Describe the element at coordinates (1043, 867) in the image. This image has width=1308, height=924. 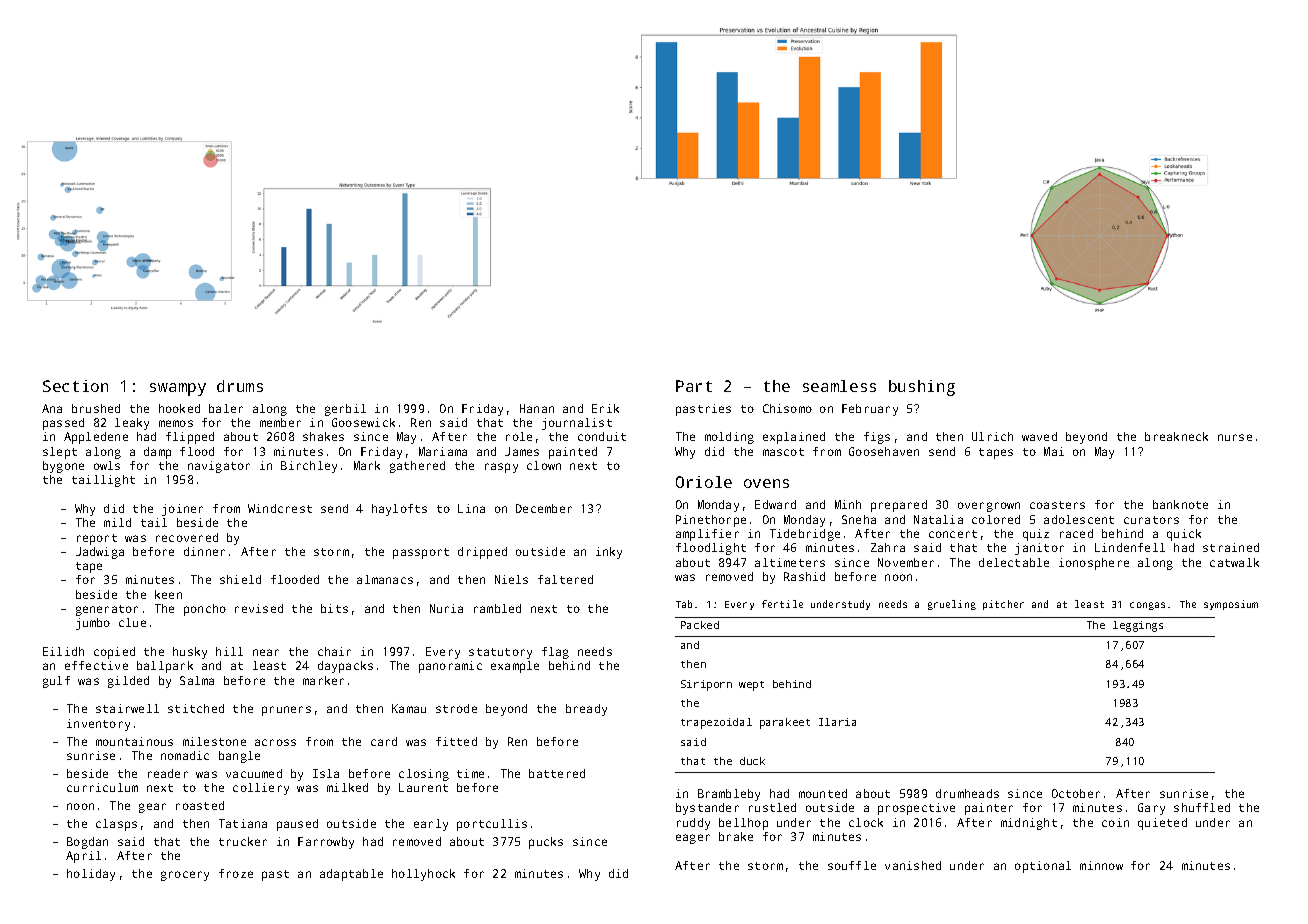
I see `optional` at that location.
